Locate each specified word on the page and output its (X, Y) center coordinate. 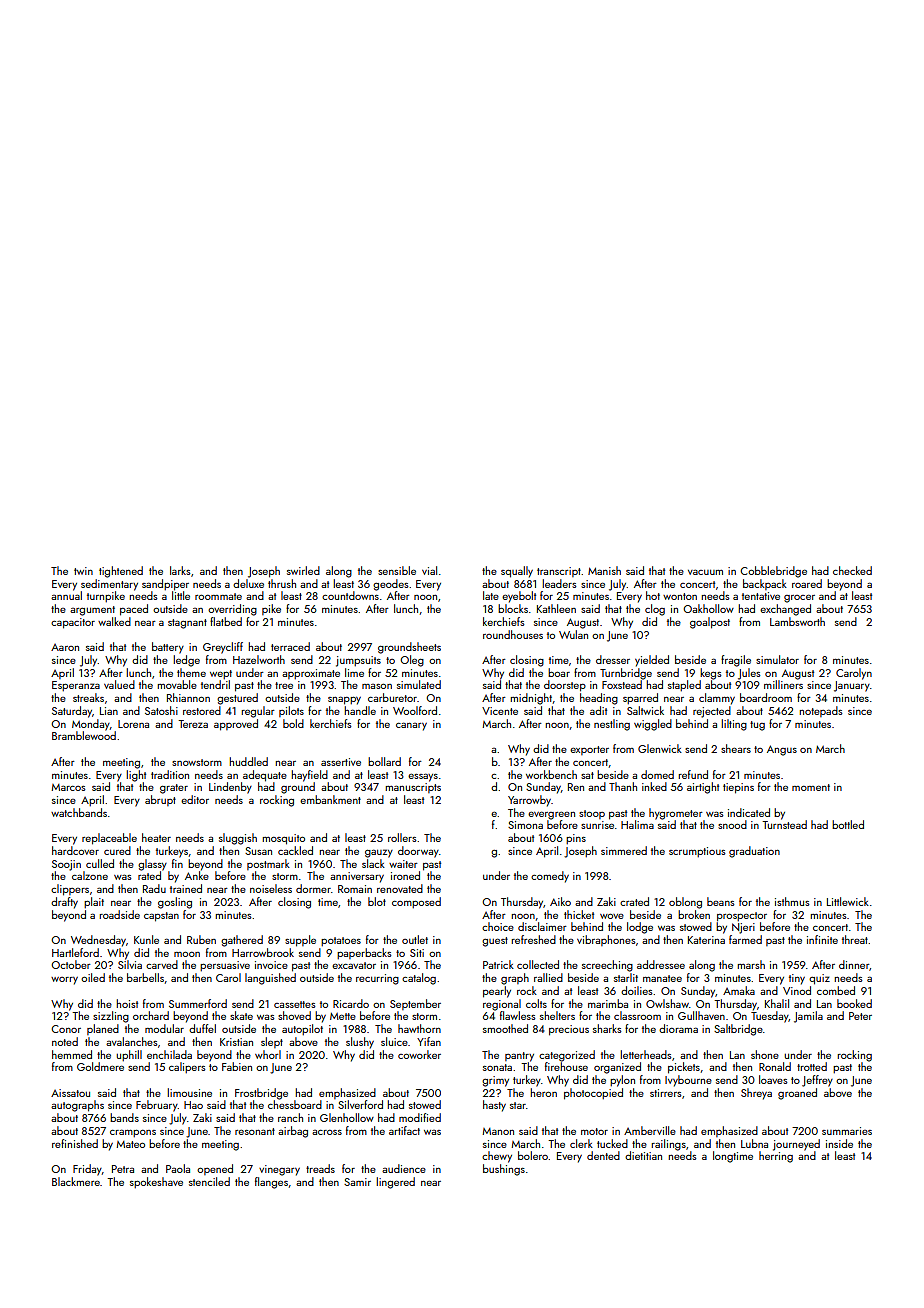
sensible (397, 570)
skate (241, 1015)
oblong (685, 903)
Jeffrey (817, 1081)
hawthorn (419, 1028)
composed (416, 903)
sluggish (238, 839)
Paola (178, 1168)
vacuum (705, 572)
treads (320, 1168)
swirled (303, 570)
